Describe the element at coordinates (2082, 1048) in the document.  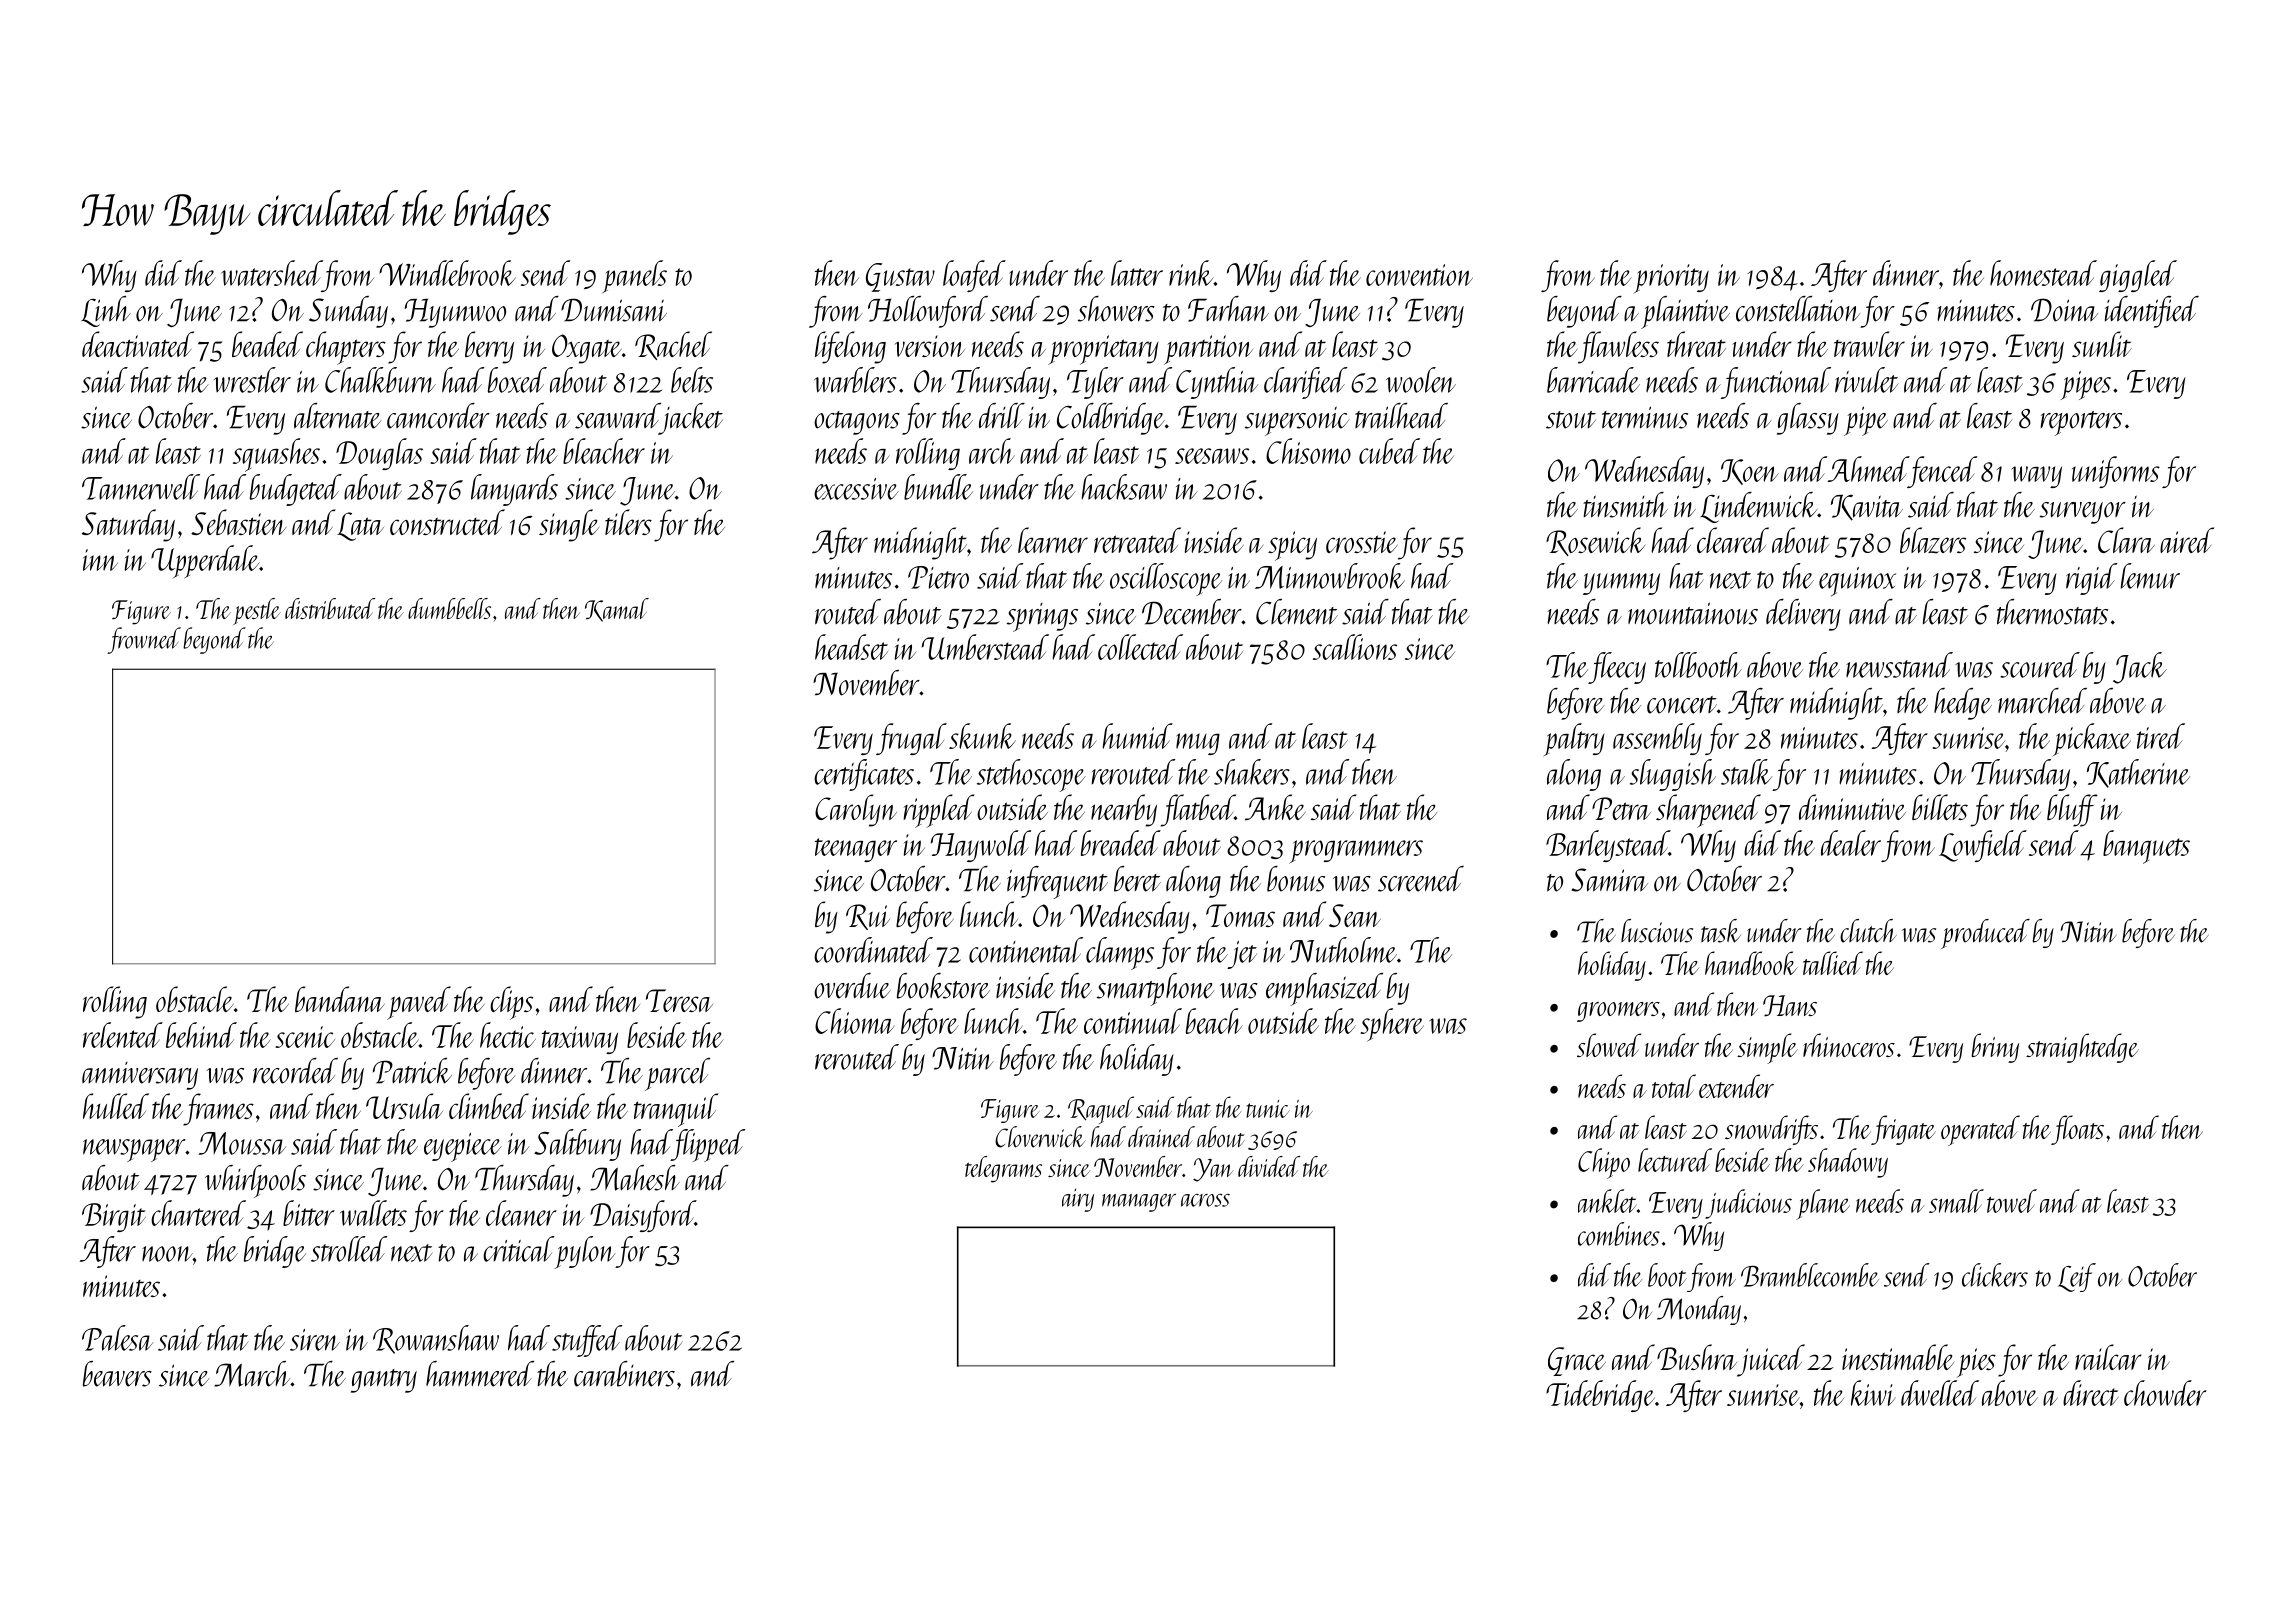
I see `straightedge` at that location.
